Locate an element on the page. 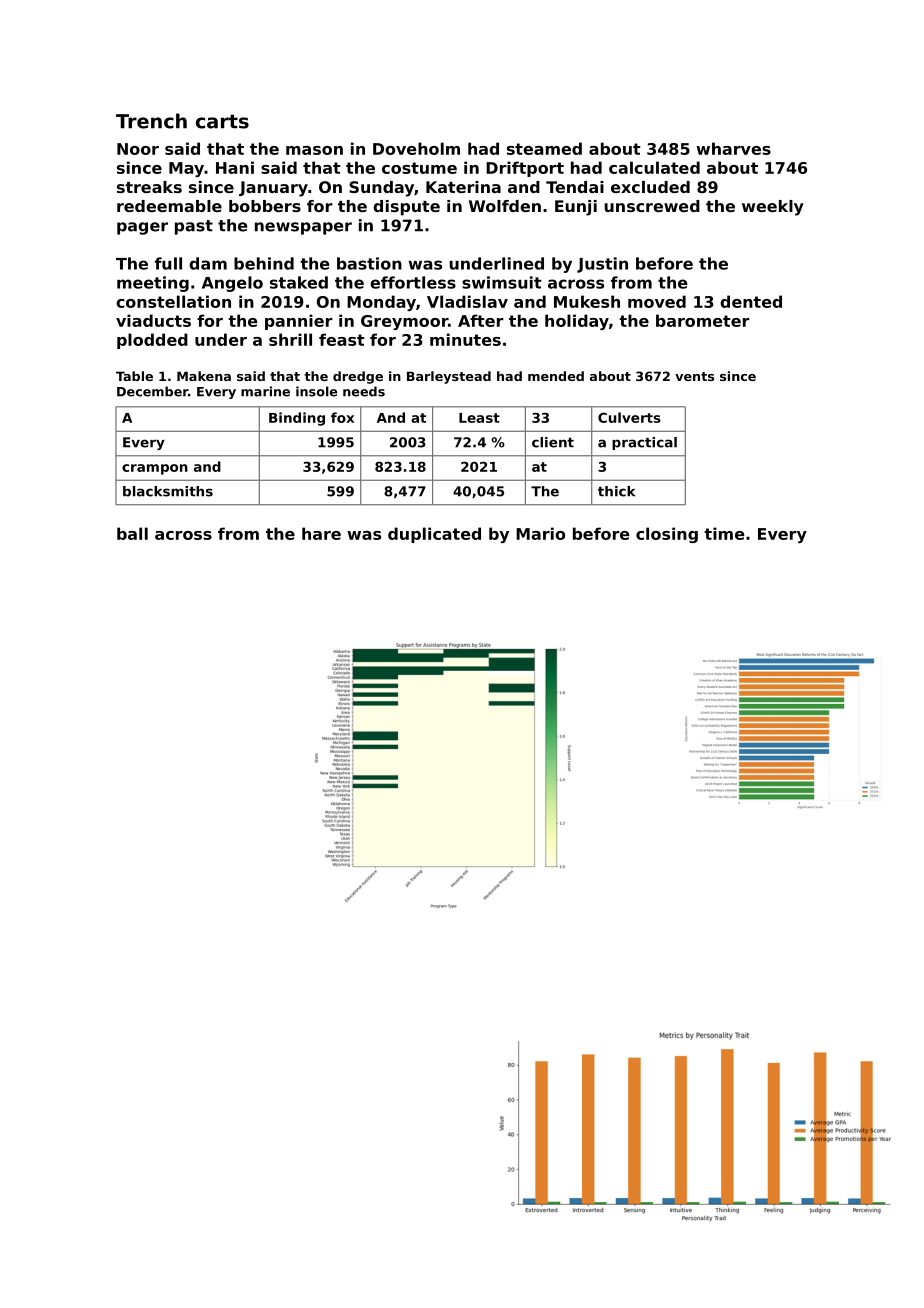 The width and height of the document is (924, 1308). pannier is located at coordinates (299, 322).
